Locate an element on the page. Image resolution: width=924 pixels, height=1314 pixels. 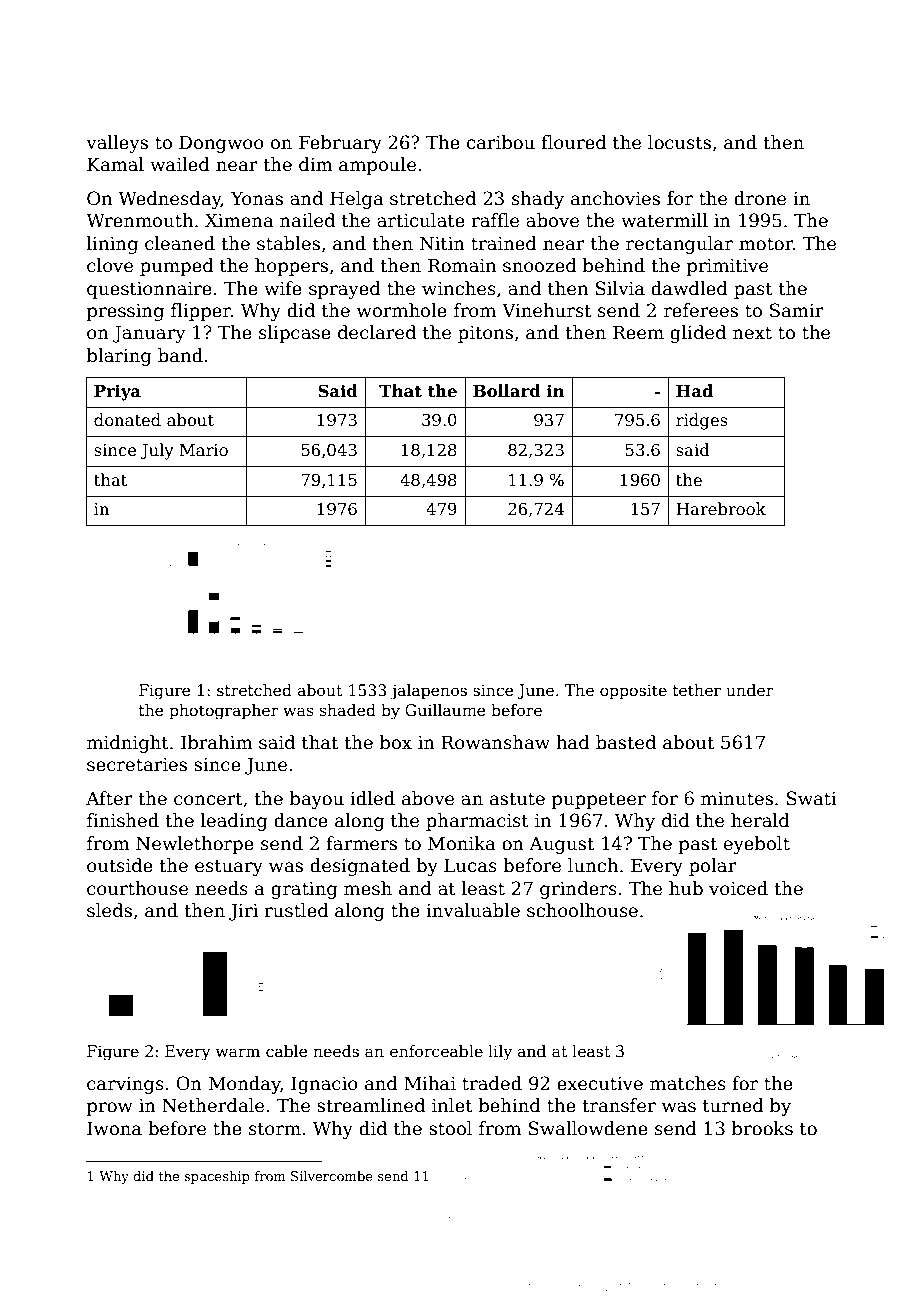
caribou is located at coordinates (501, 142).
